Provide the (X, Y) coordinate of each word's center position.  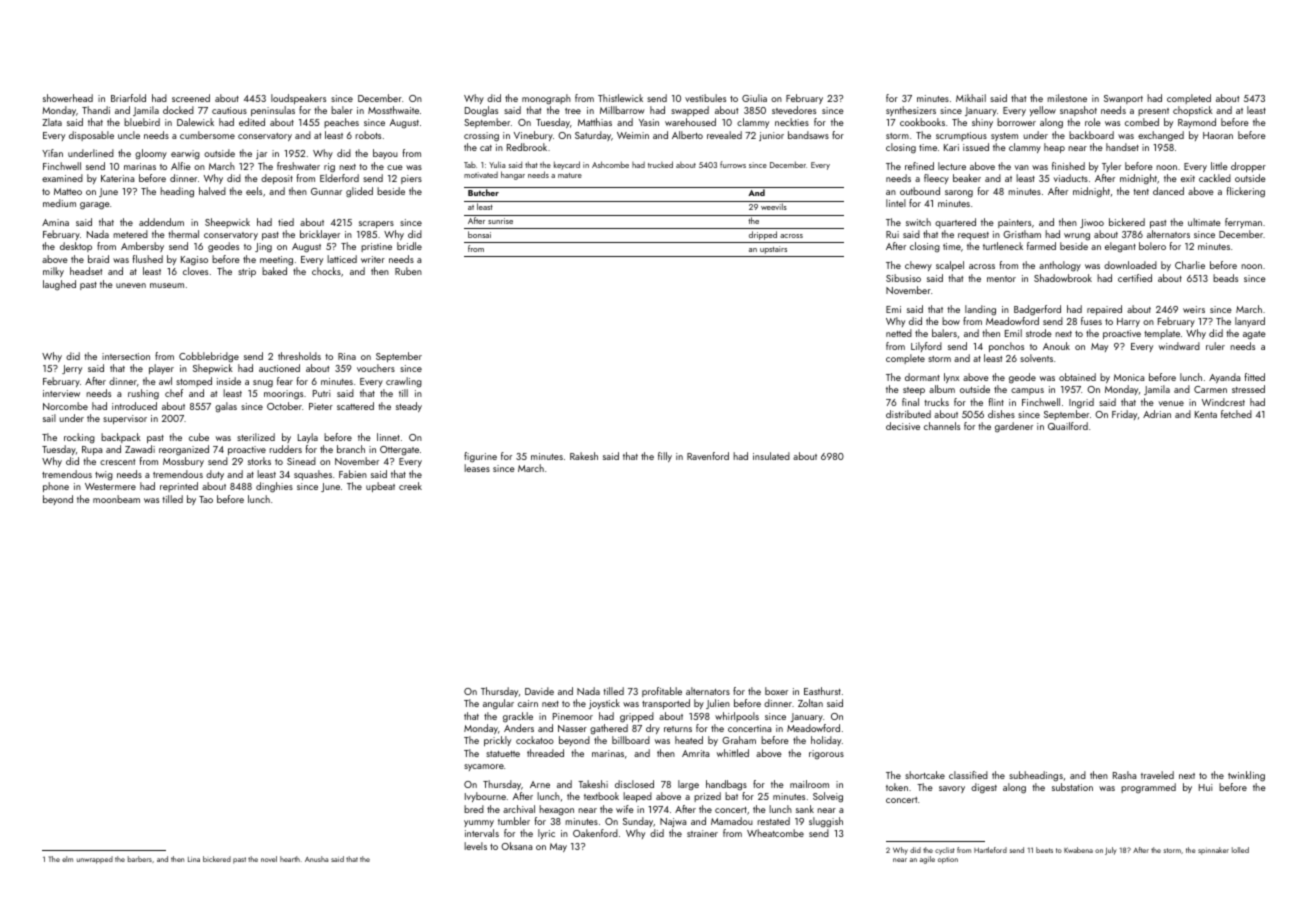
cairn (528, 703)
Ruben (408, 271)
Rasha (1125, 775)
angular (498, 704)
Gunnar (326, 191)
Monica (1129, 377)
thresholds (299, 356)
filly (665, 457)
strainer (702, 833)
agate (1254, 335)
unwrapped (95, 860)
